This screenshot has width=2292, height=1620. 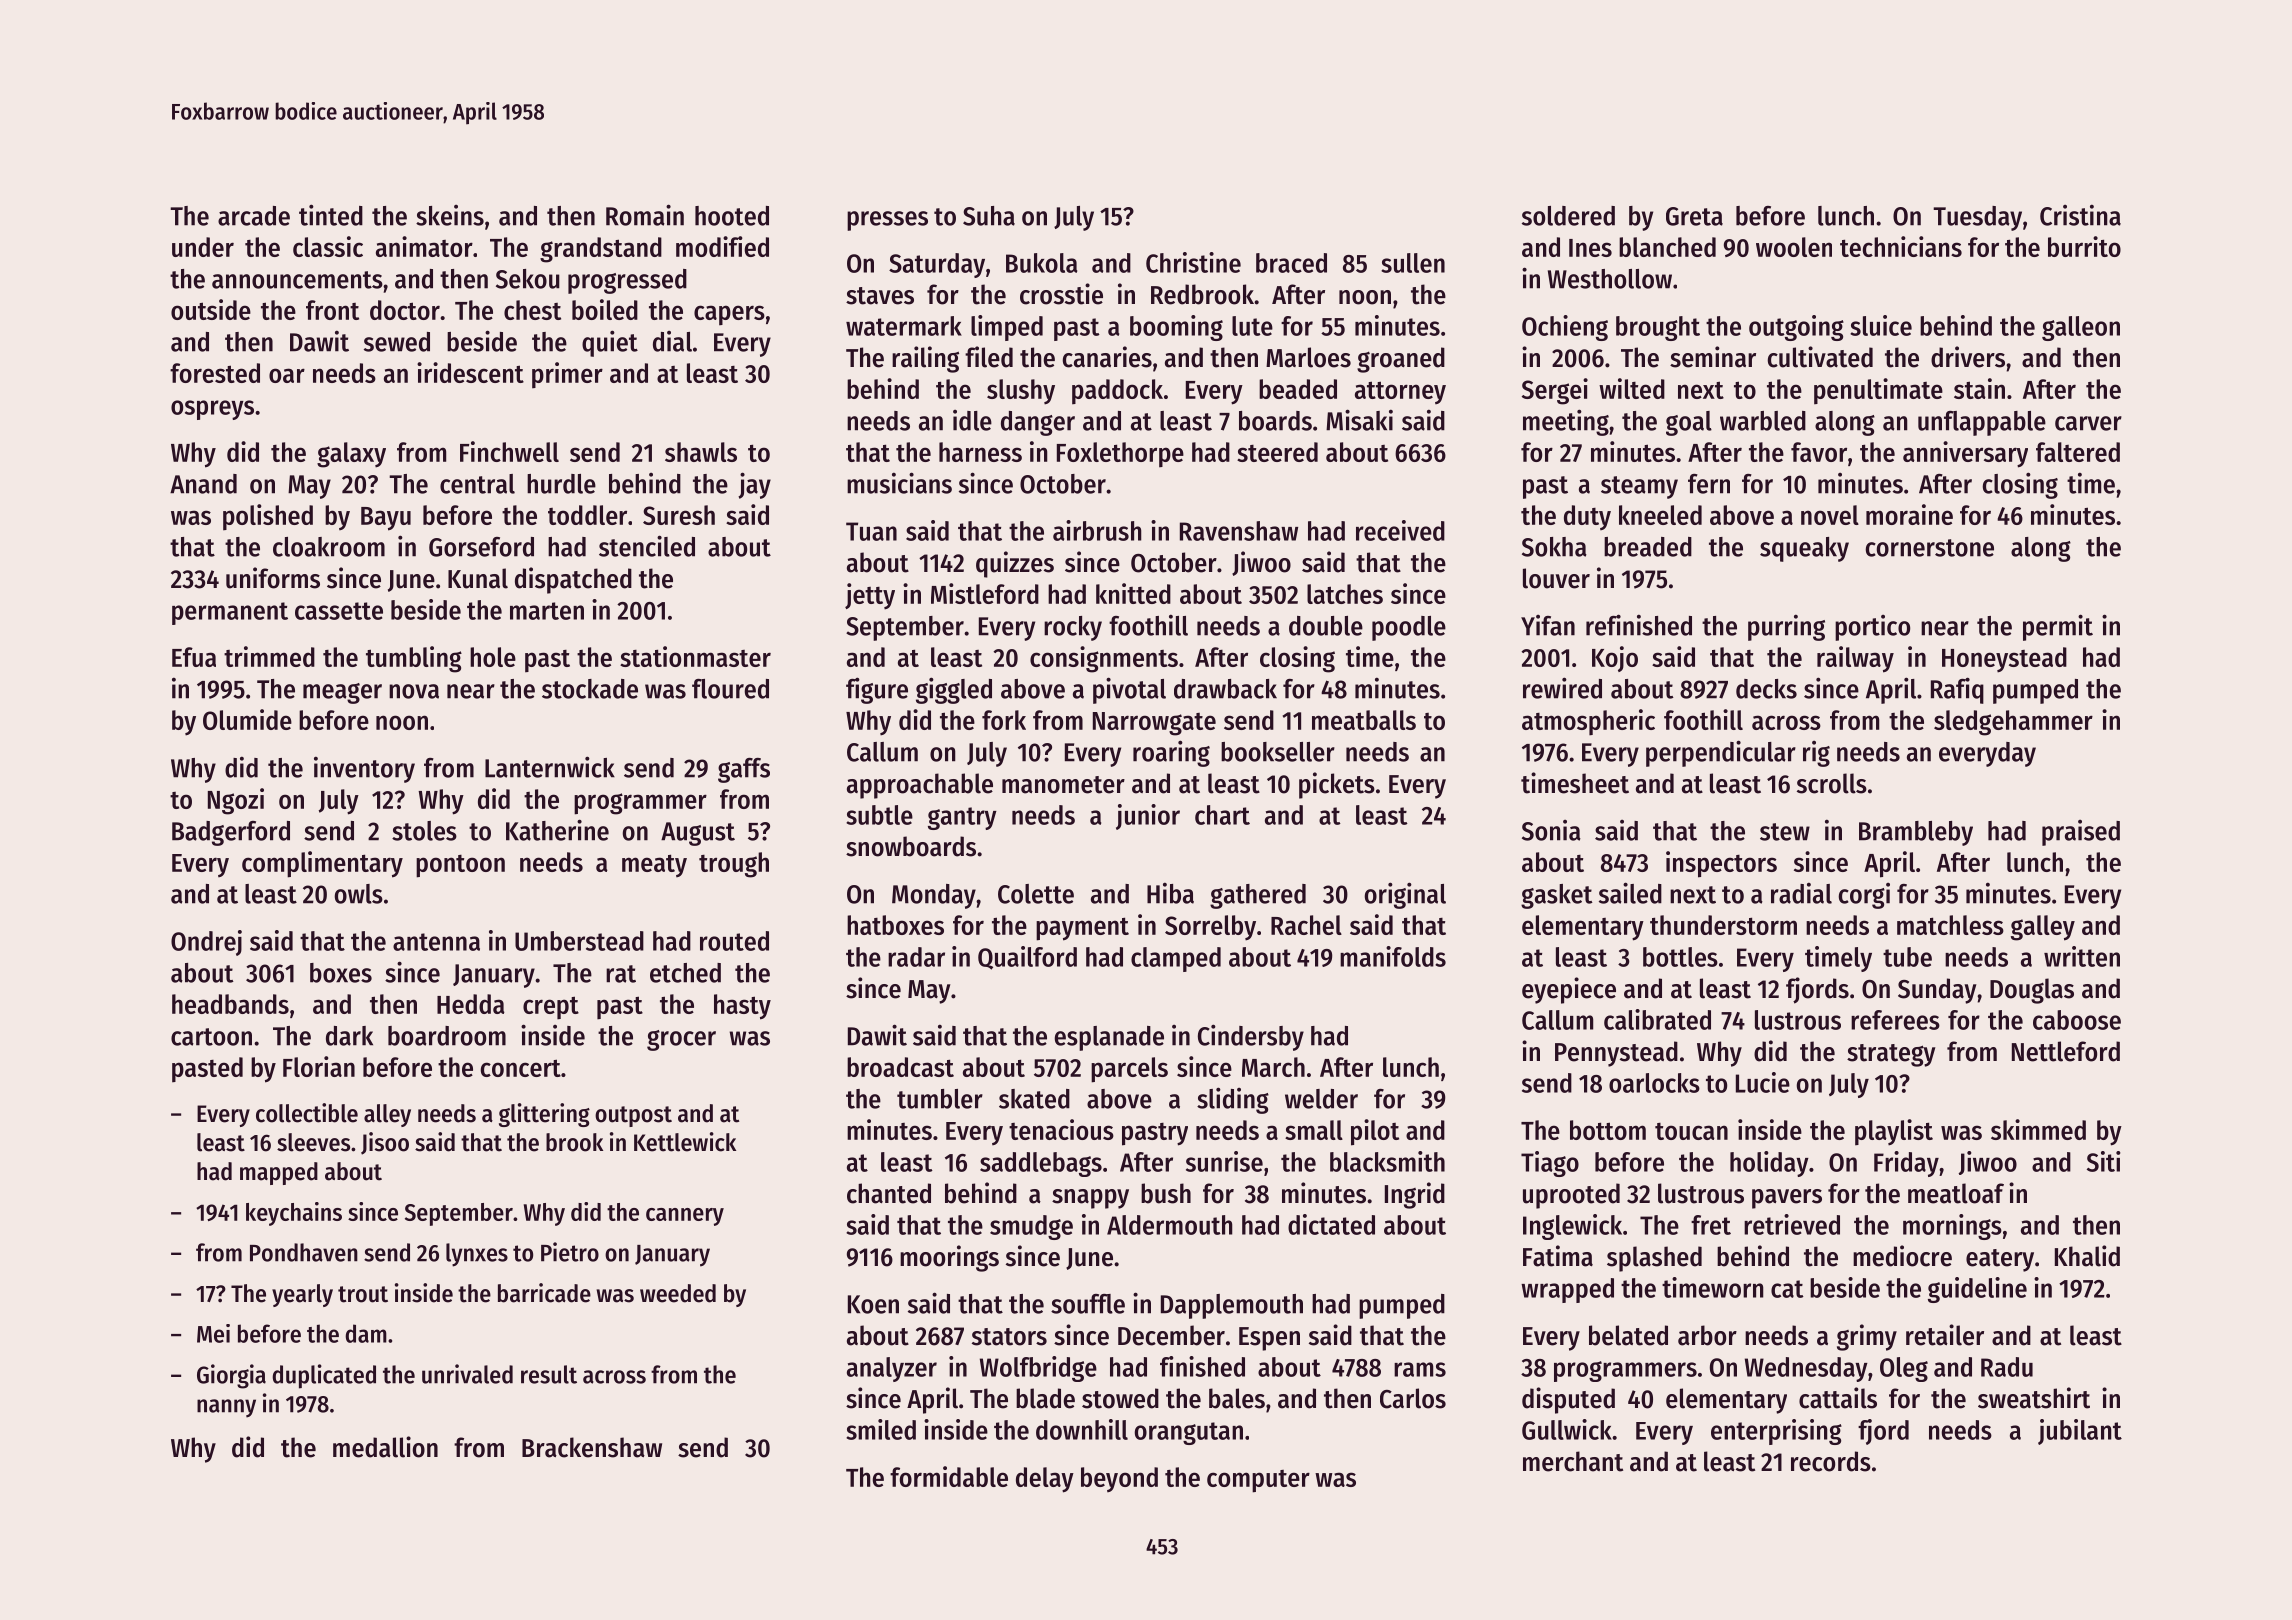 I want to click on filed, so click(x=989, y=357).
